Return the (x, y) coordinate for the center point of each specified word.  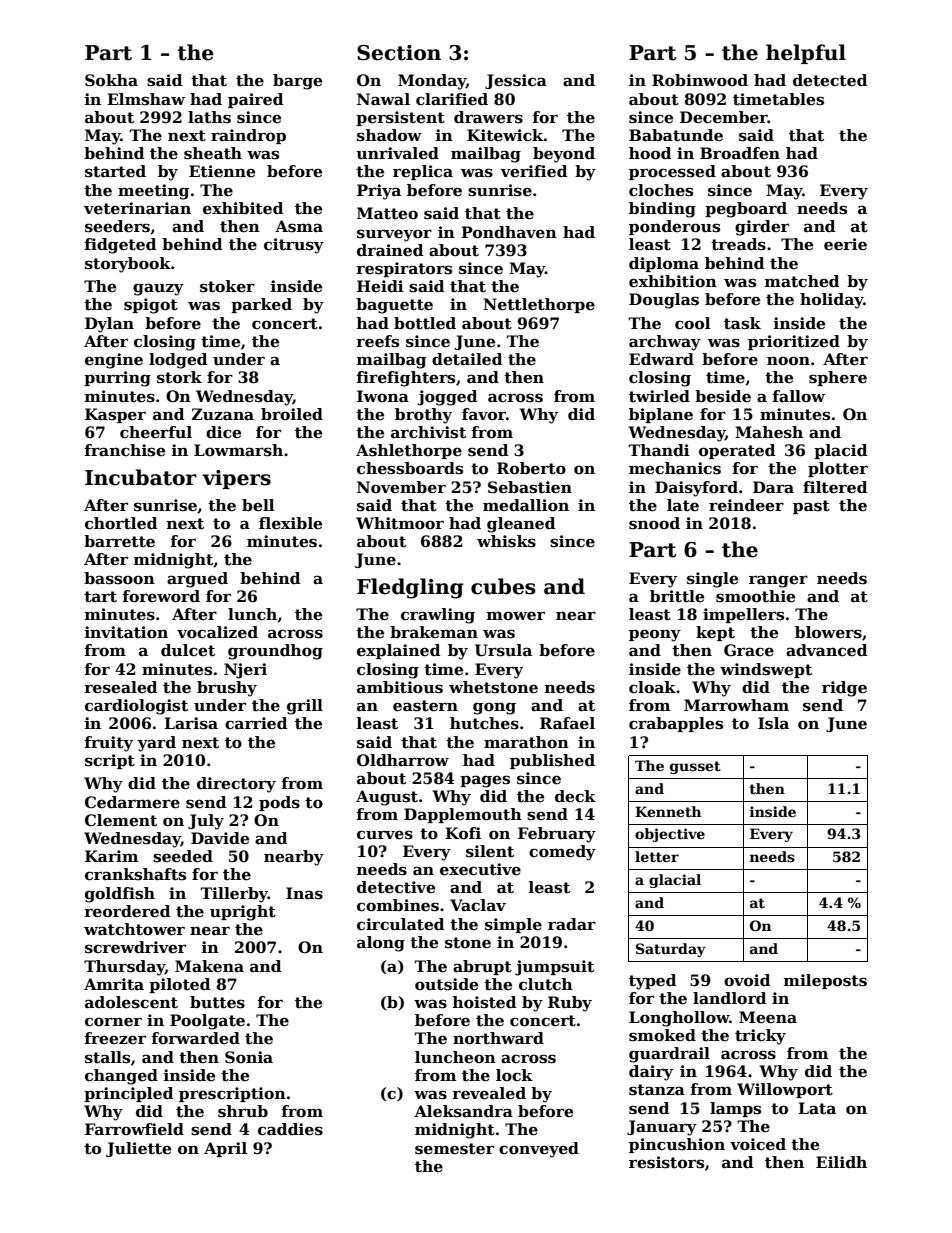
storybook (128, 265)
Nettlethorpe (539, 305)
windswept (766, 670)
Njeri (245, 671)
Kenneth (668, 811)
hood (650, 153)
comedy (562, 853)
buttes (217, 1002)
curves (385, 835)
